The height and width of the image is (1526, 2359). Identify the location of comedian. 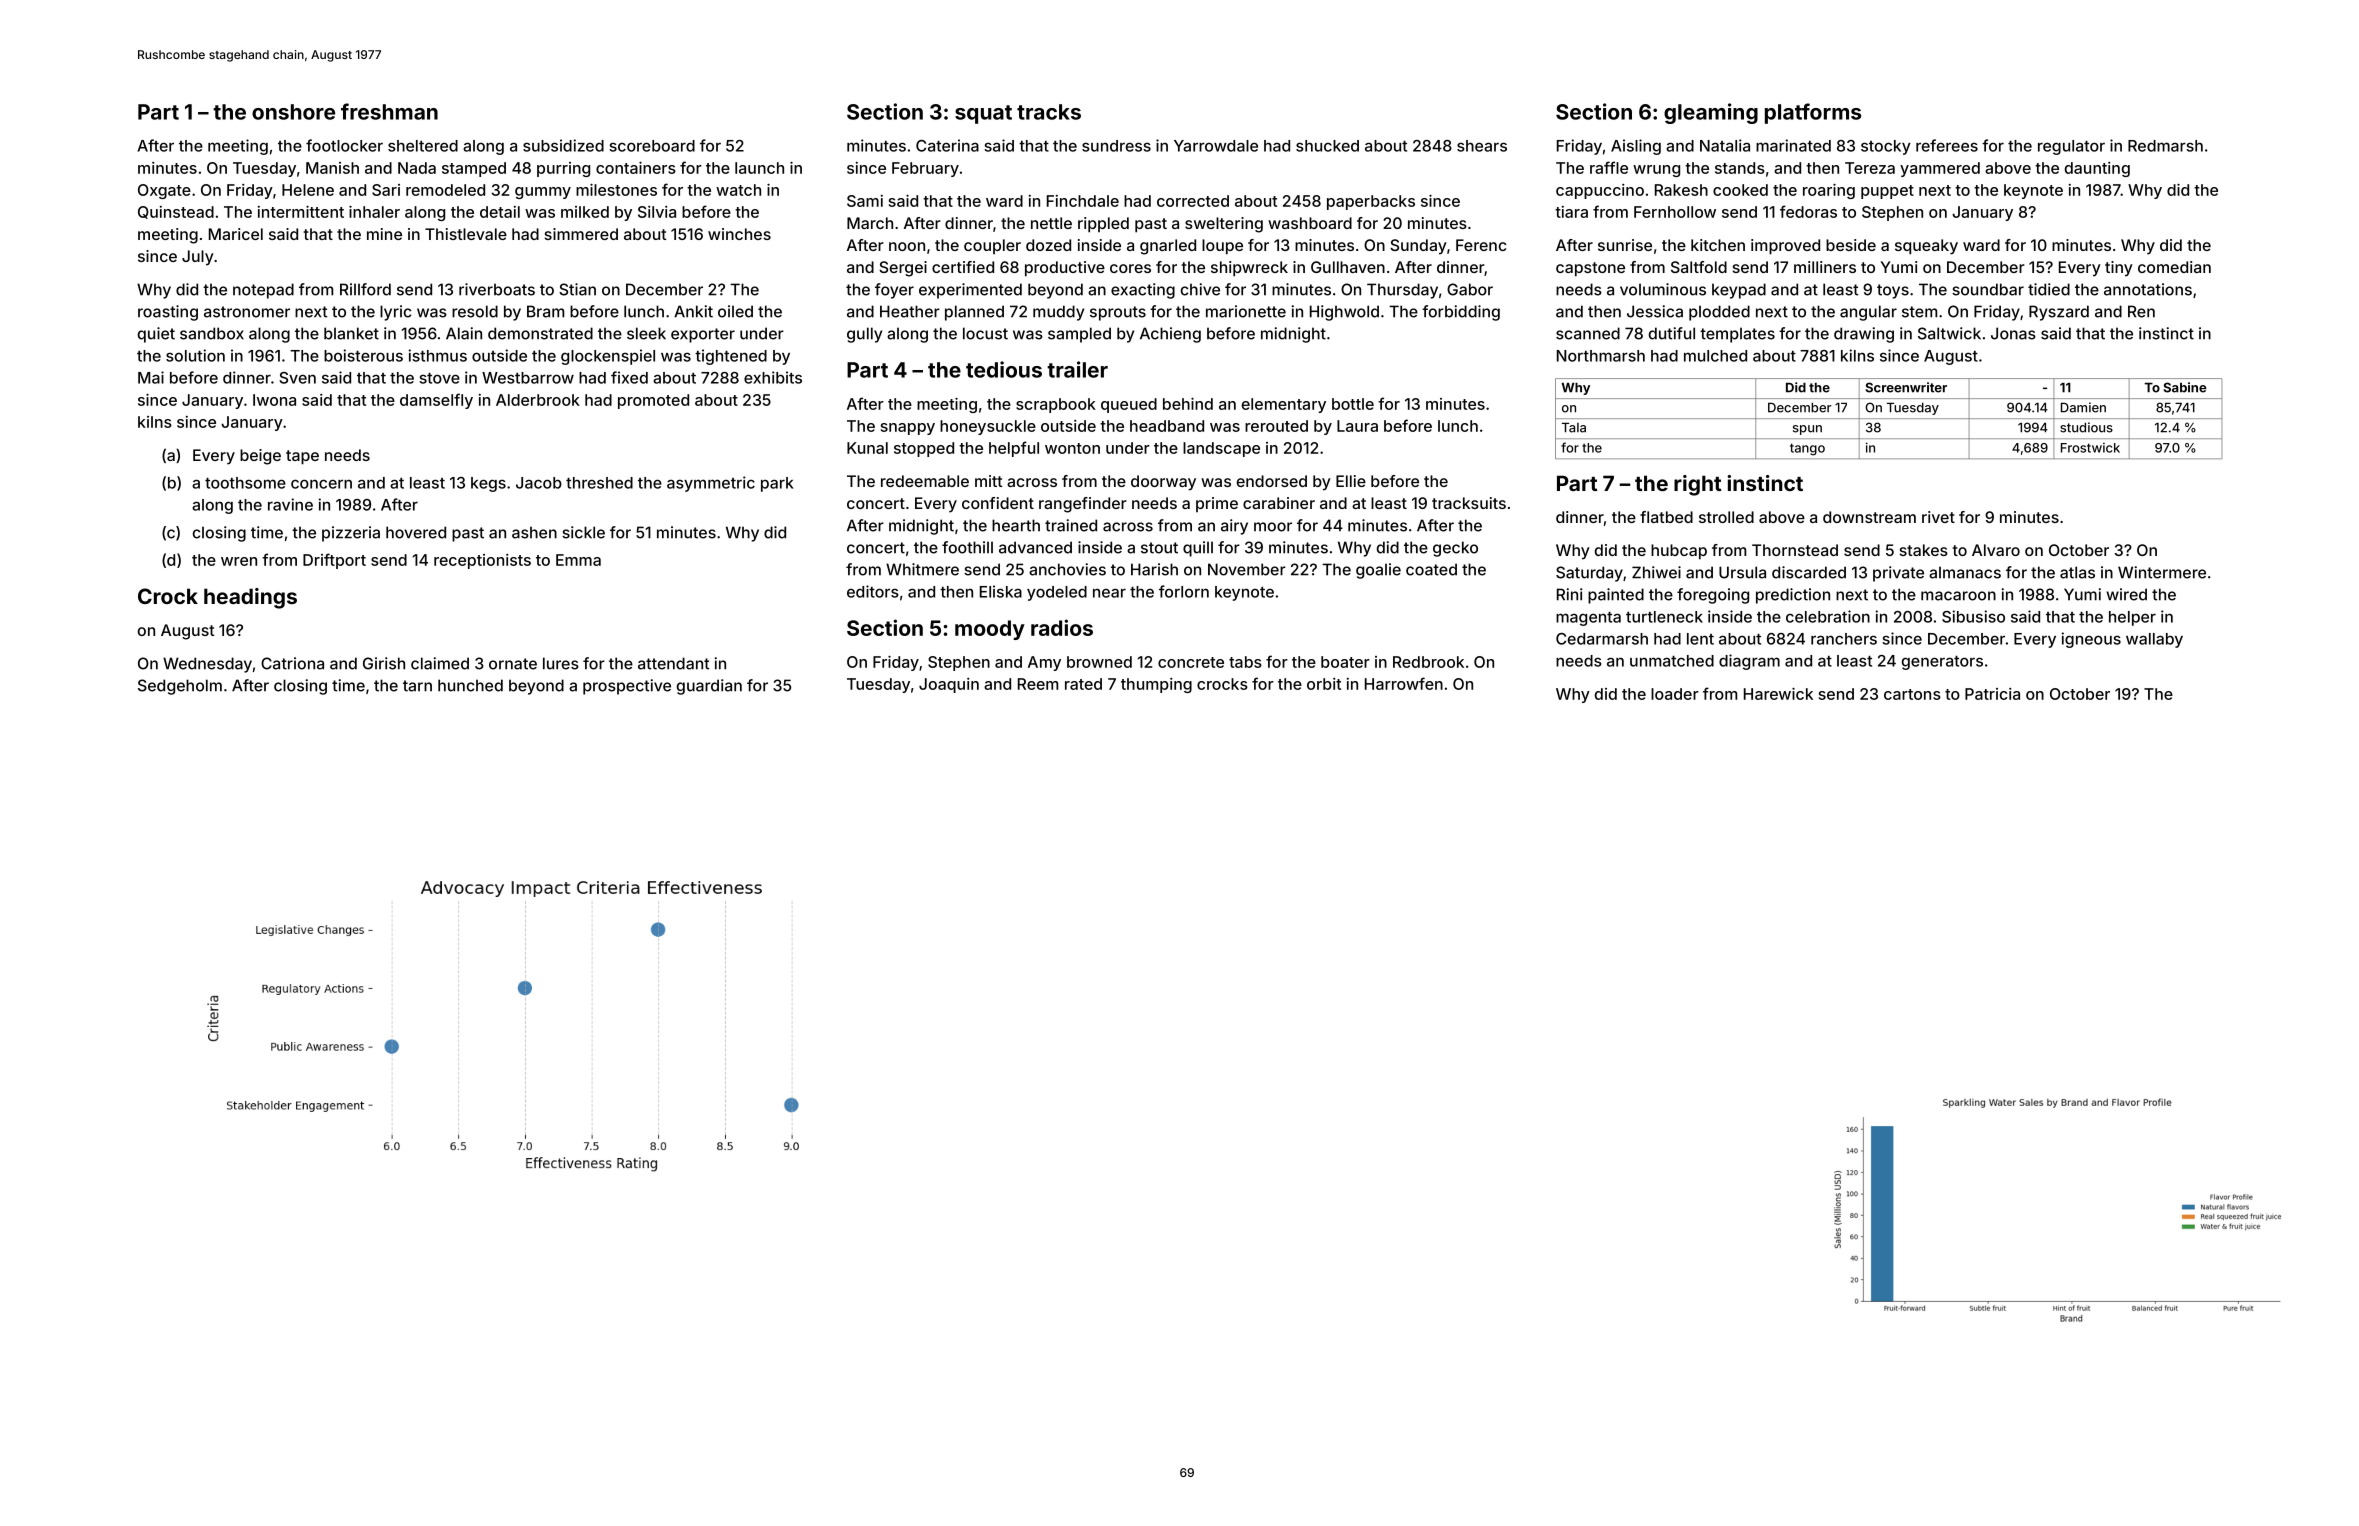
(2174, 267).
